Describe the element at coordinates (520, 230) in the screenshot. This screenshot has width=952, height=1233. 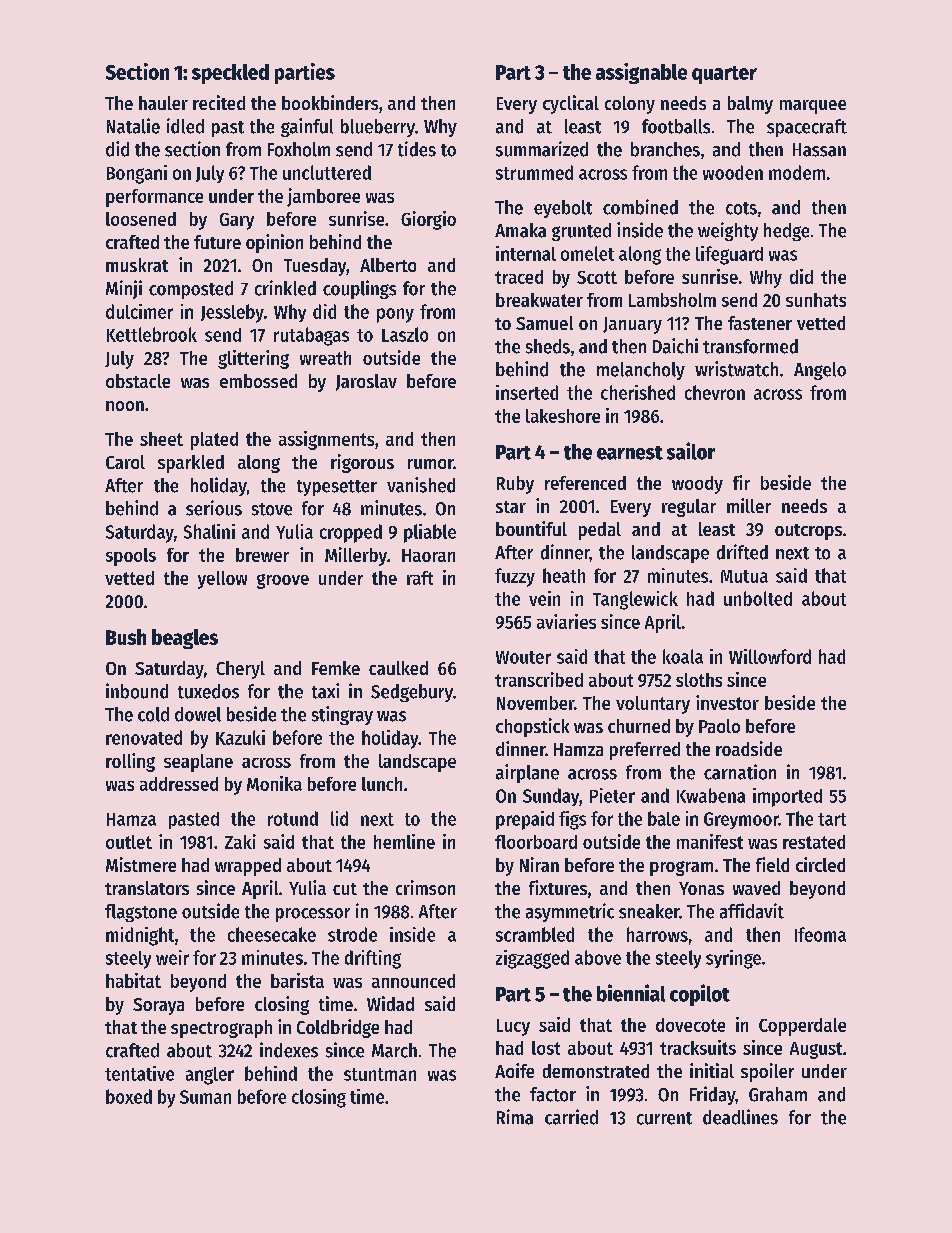
I see `Amaka` at that location.
